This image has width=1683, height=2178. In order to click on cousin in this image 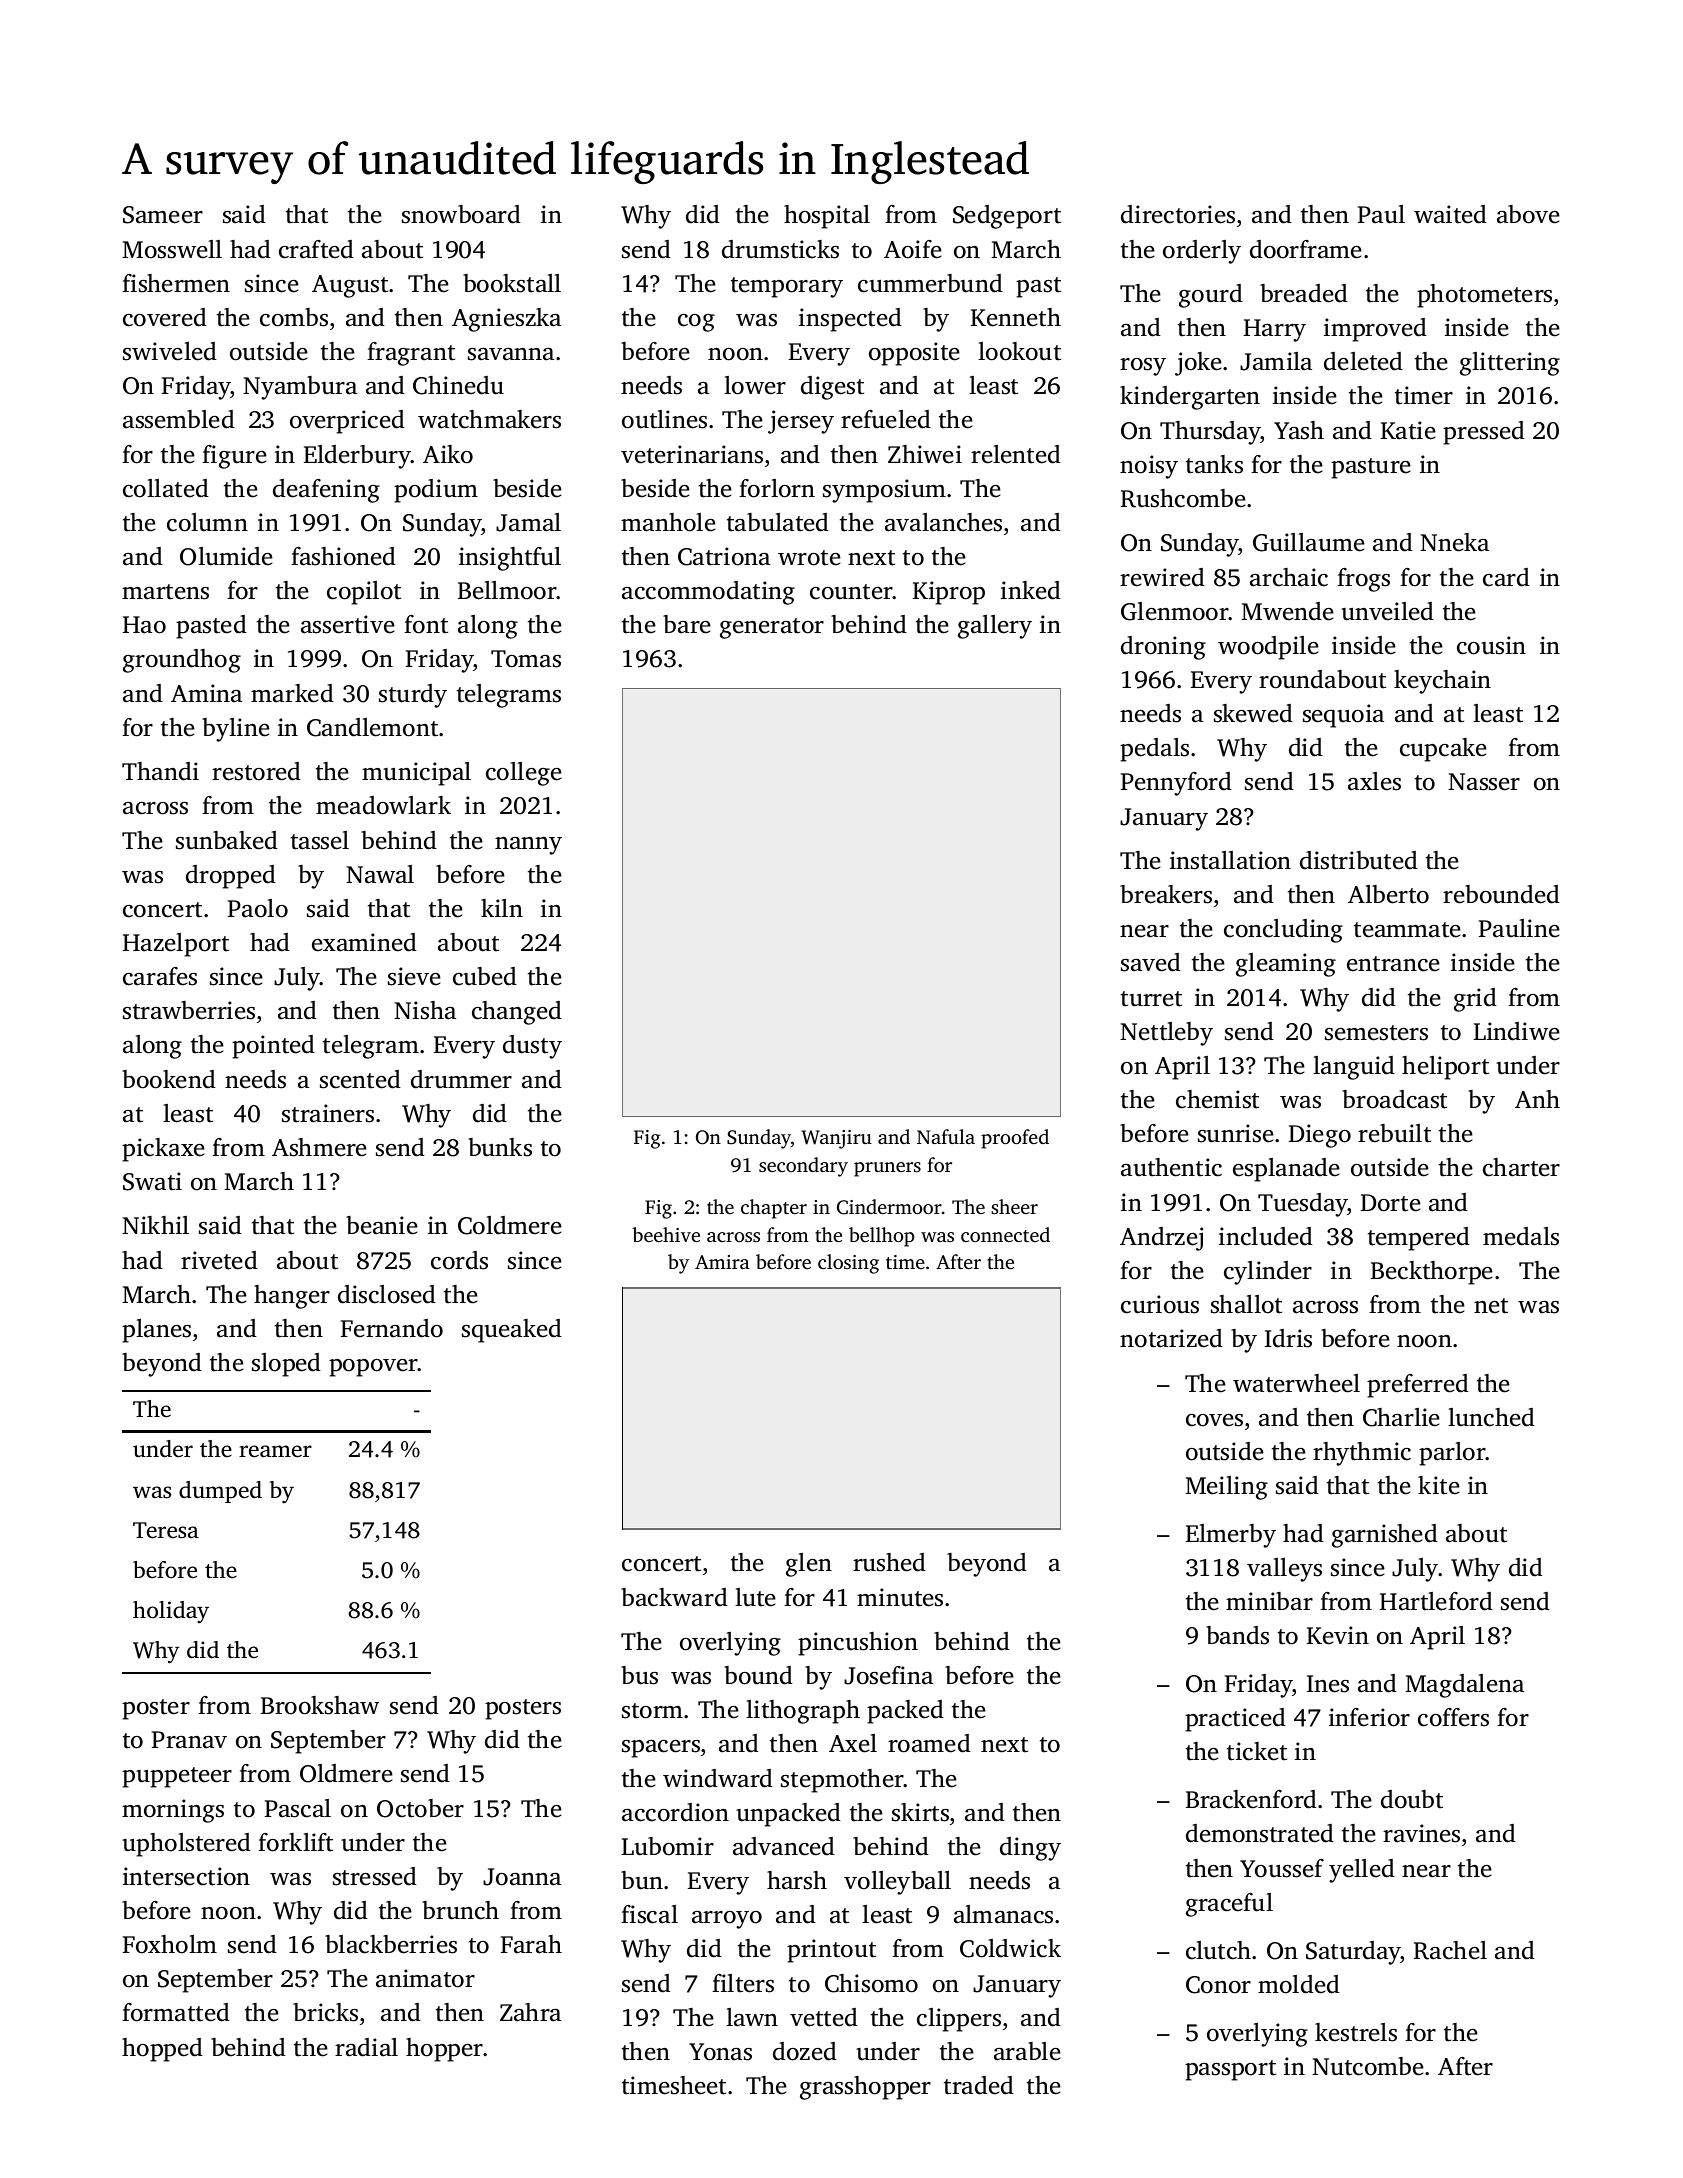, I will do `click(1491, 645)`.
